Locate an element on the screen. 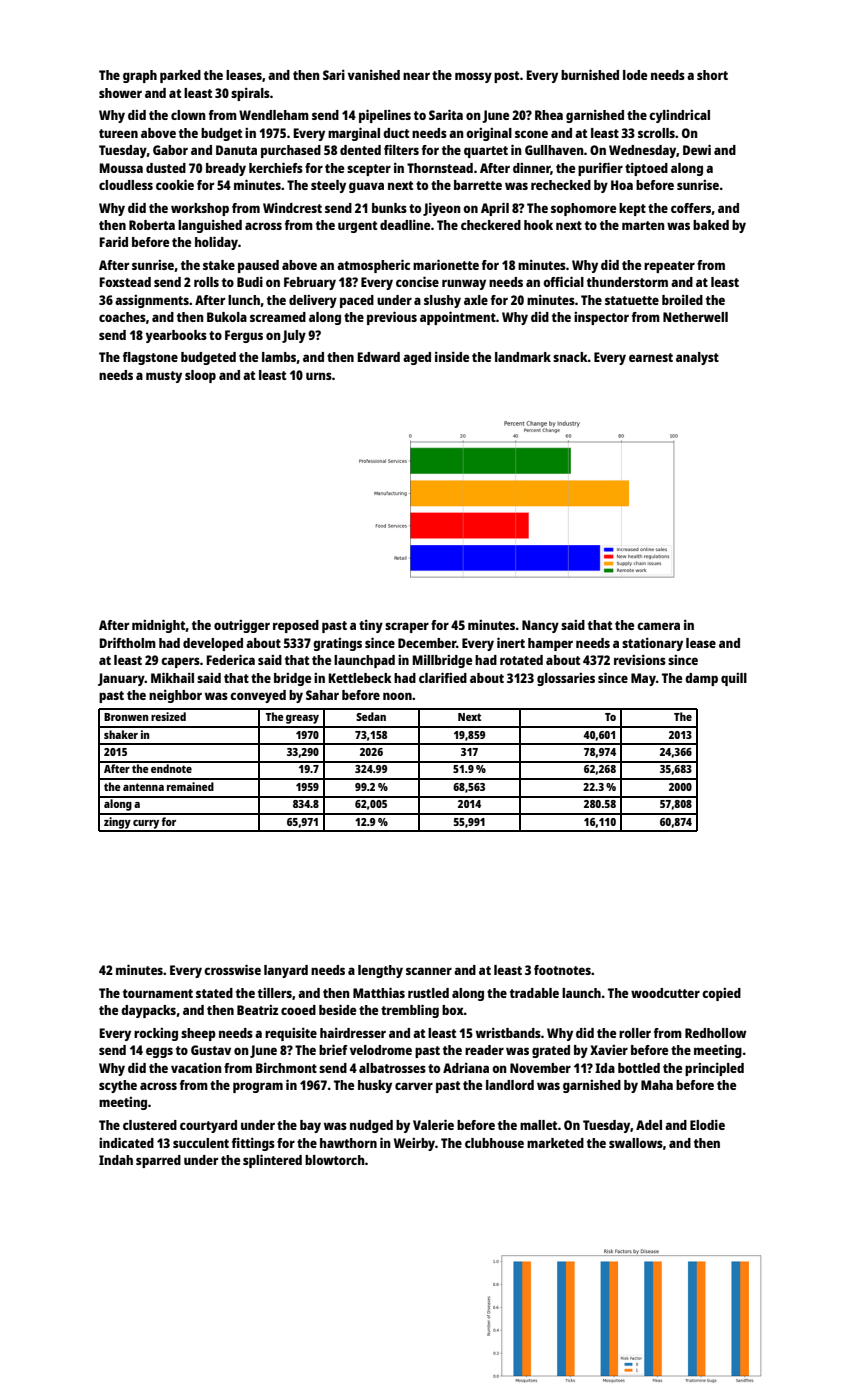  Elodie is located at coordinates (707, 1125).
